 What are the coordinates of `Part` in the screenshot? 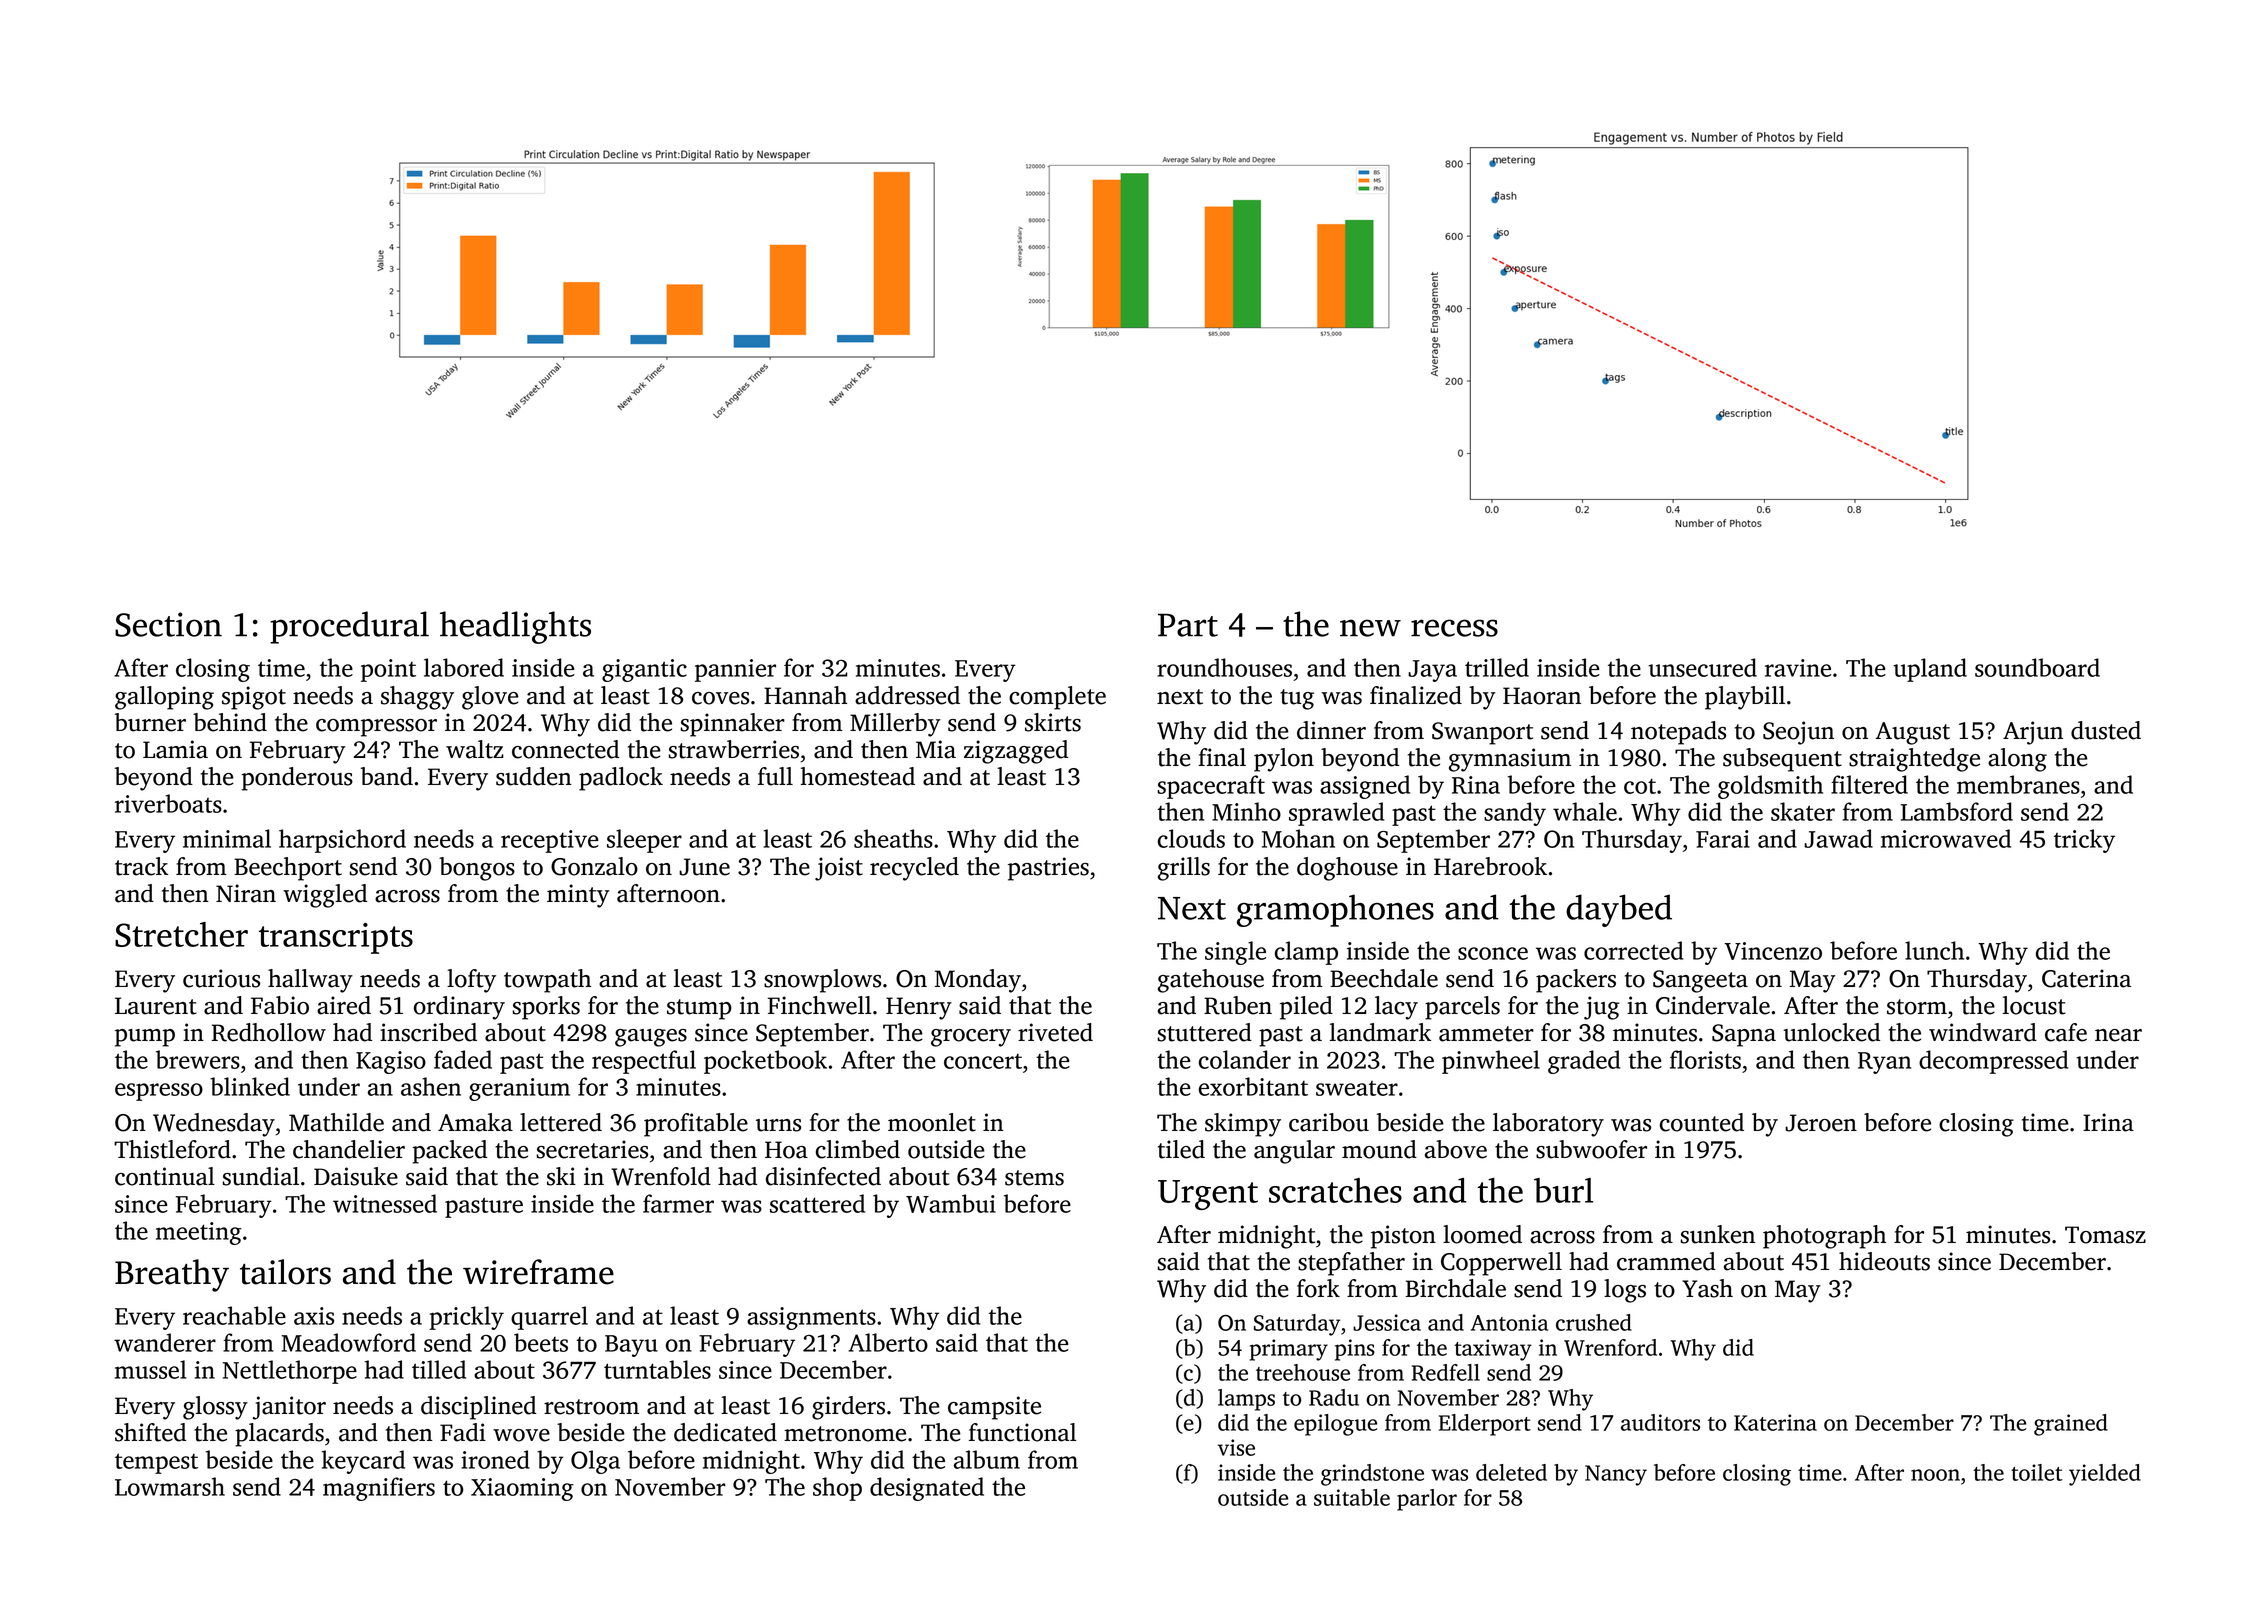 It's located at (1188, 625).
